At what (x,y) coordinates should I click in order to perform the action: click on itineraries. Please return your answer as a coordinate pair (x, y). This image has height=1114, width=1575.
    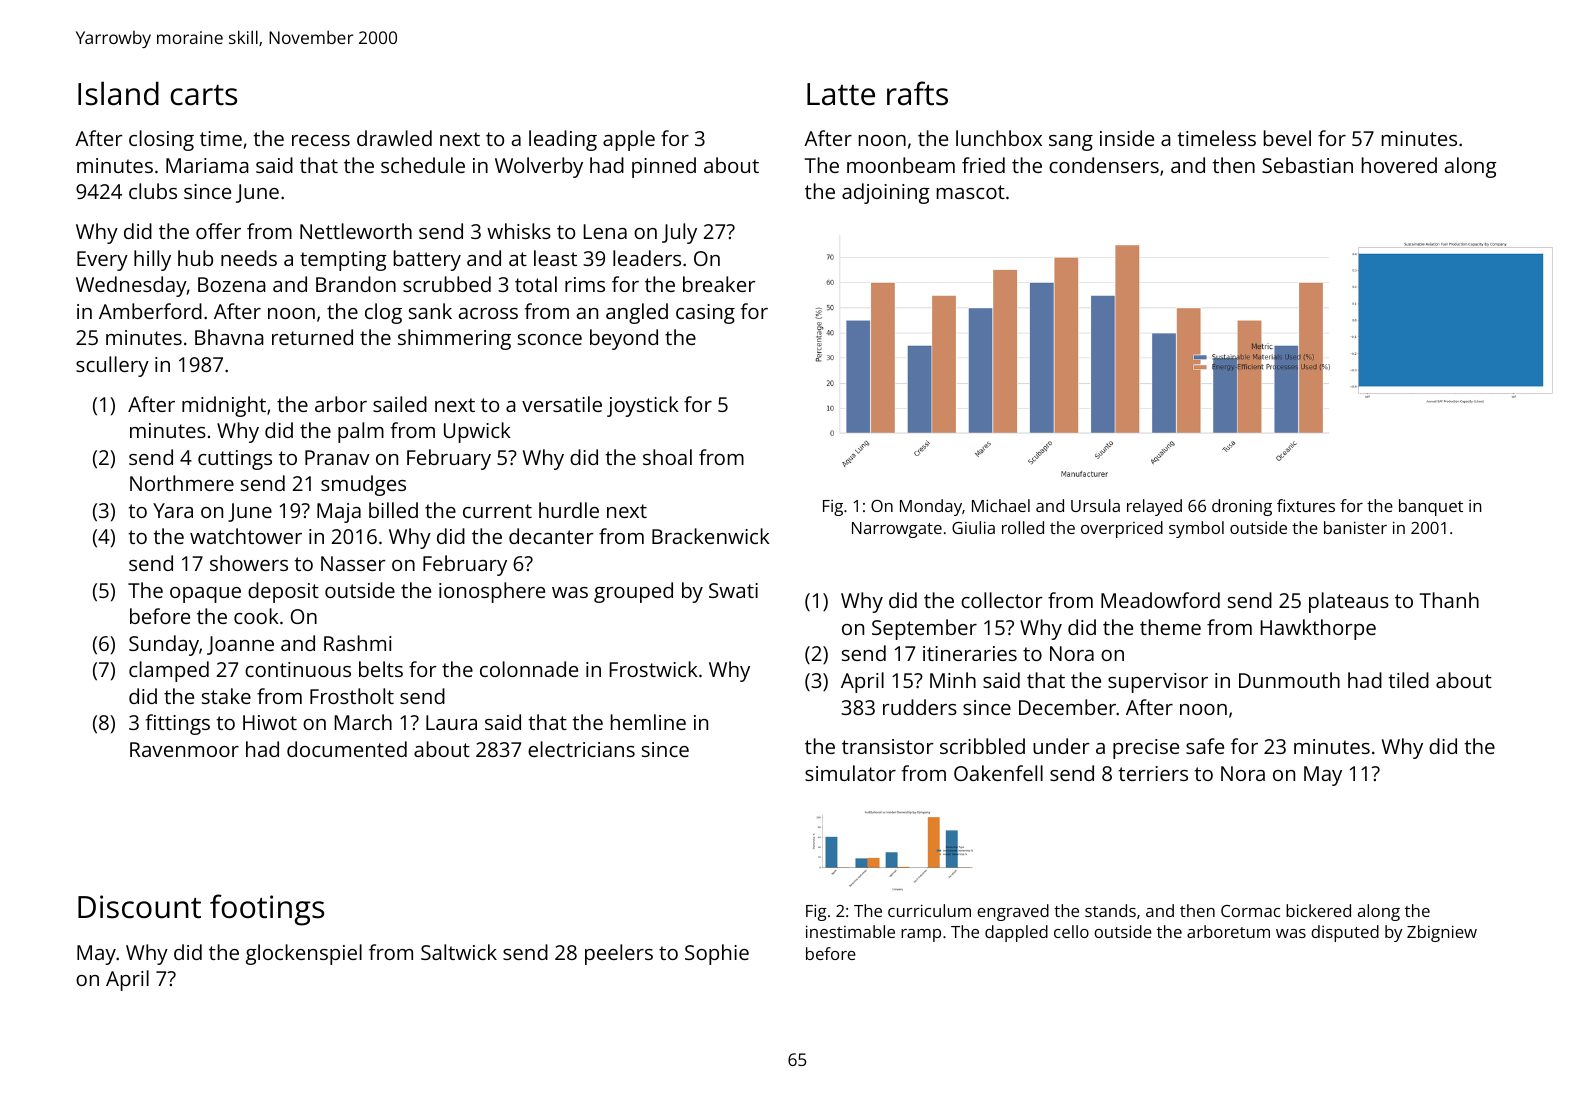
    Looking at the image, I should click on (970, 653).
